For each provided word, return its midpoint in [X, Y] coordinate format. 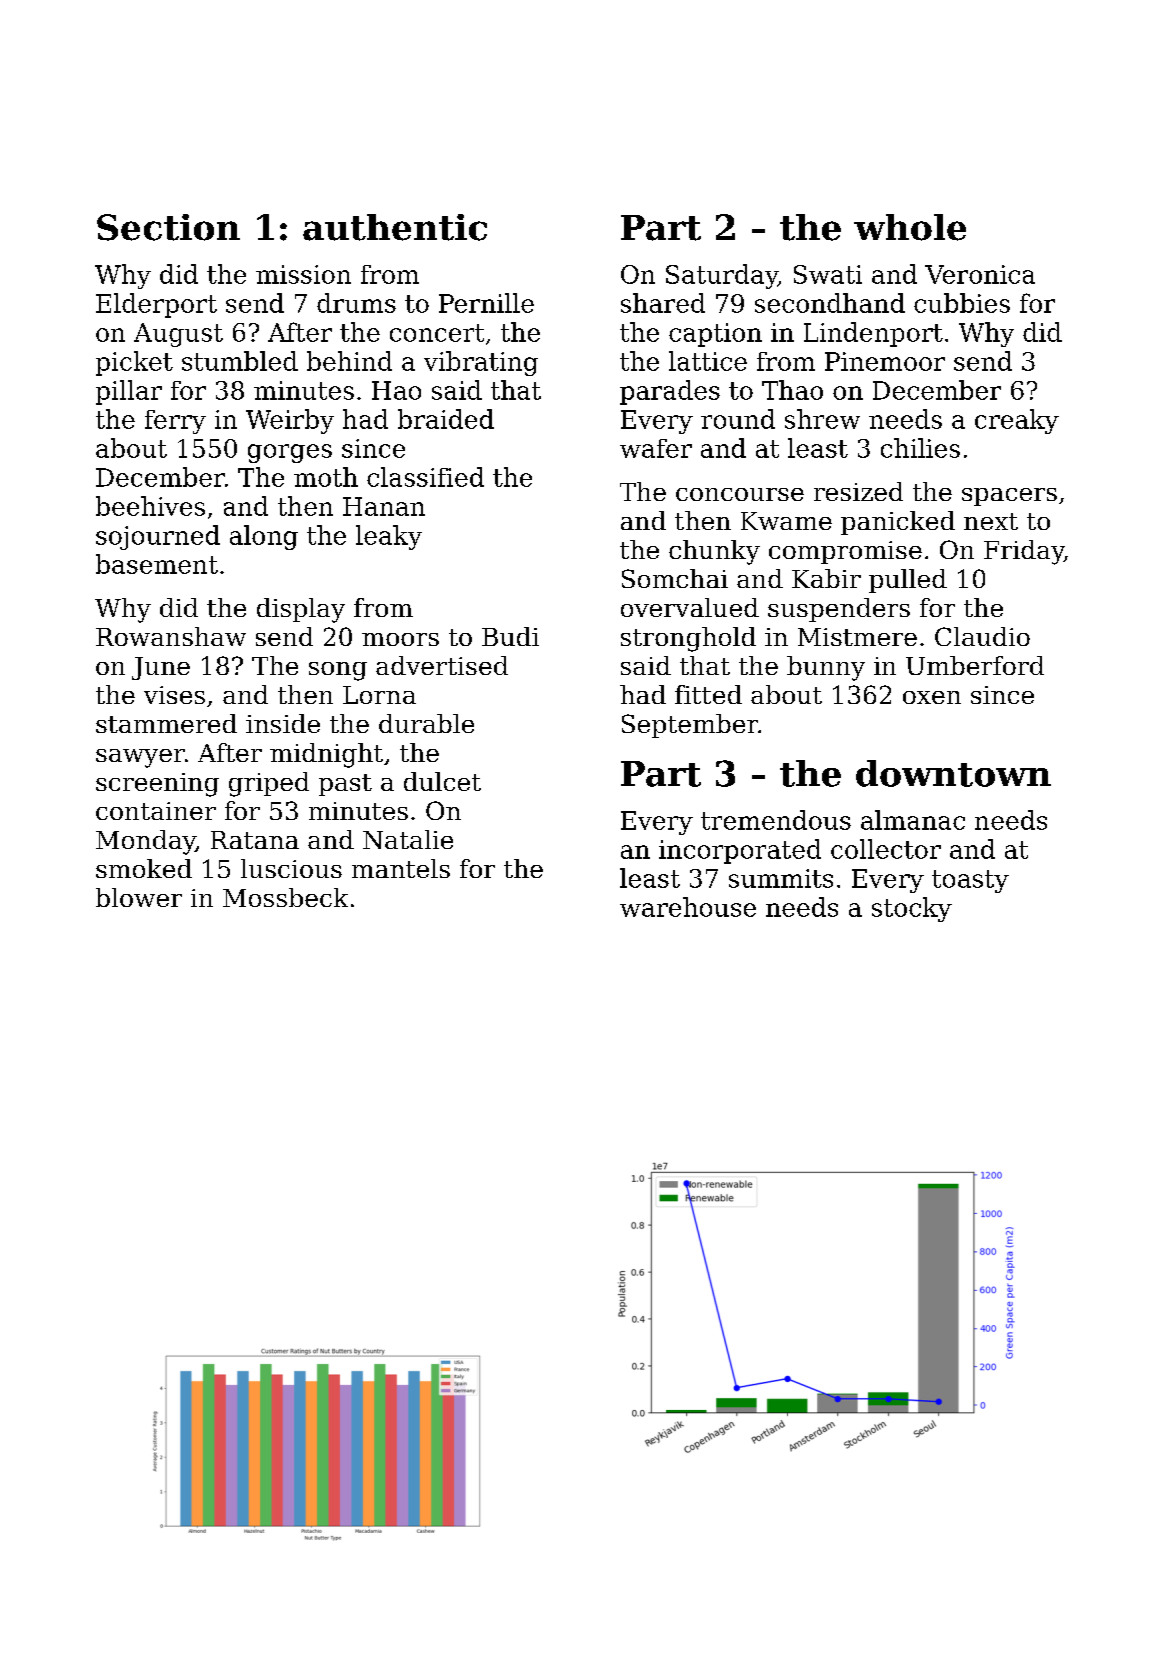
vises [174, 695]
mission [303, 274]
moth [326, 477]
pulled [908, 581]
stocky [912, 909]
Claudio [982, 636]
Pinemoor [885, 361]
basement [157, 564]
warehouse [688, 907]
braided [446, 419]
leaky [389, 537]
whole [910, 227]
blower [139, 897]
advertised [442, 665]
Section [168, 227]
